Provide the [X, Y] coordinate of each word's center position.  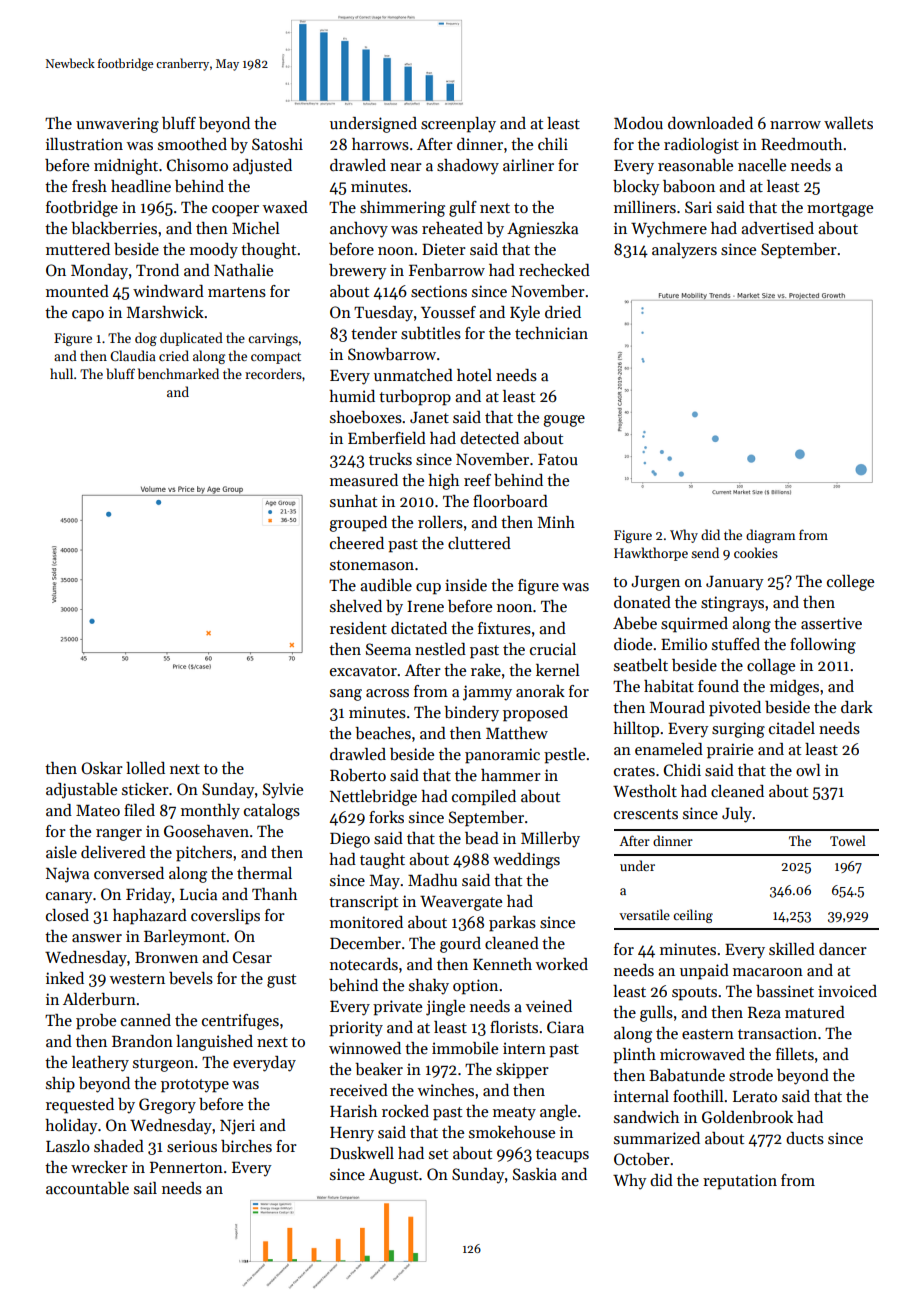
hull [61, 373]
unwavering [117, 125]
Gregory [167, 1106]
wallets [848, 123]
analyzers [684, 251]
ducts [805, 1138]
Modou [638, 123]
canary [69, 898]
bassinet [785, 991]
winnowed [365, 1048]
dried [563, 312]
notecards [364, 964]
